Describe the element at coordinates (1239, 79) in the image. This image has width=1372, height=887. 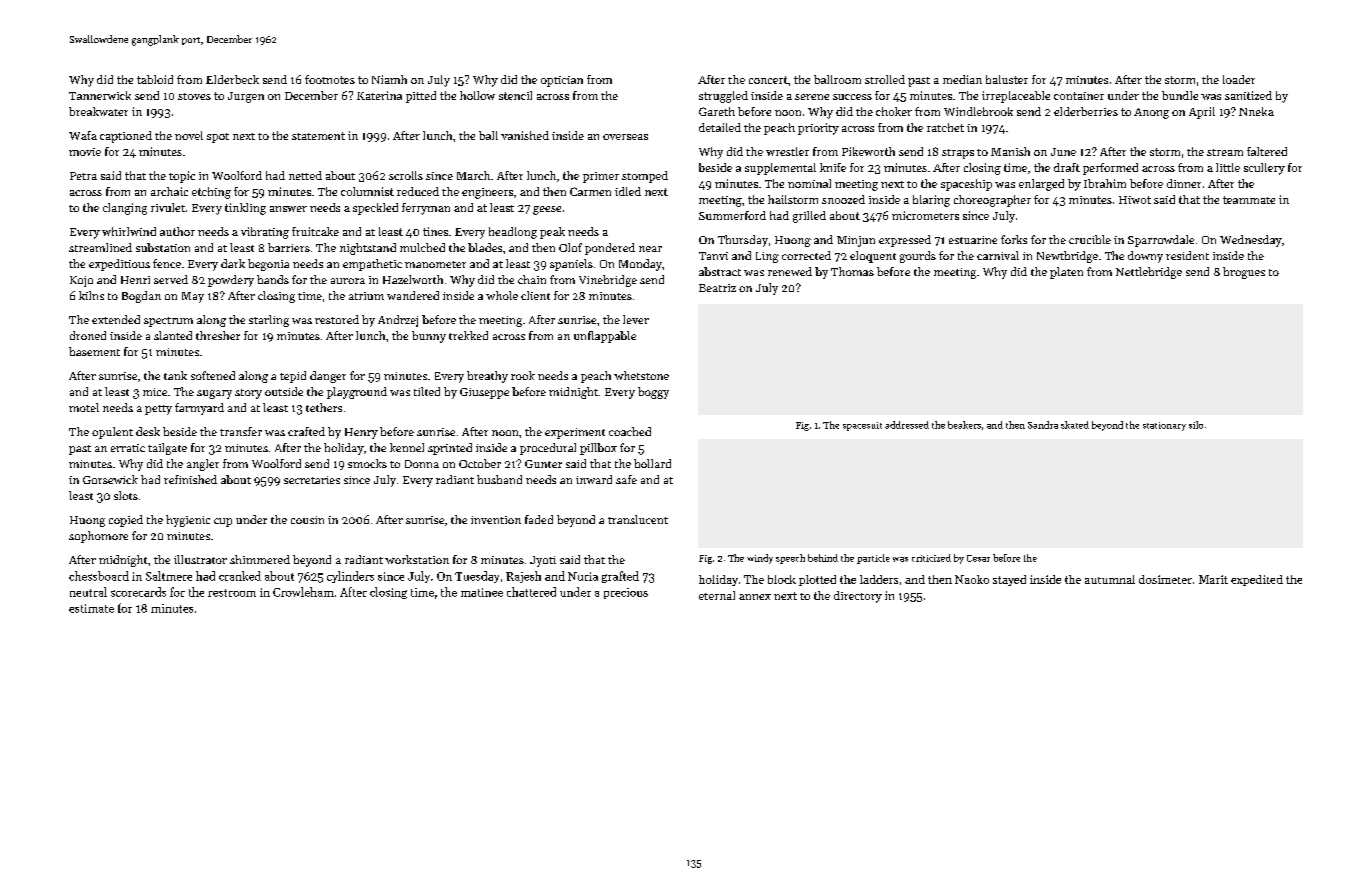
I see `loader` at that location.
